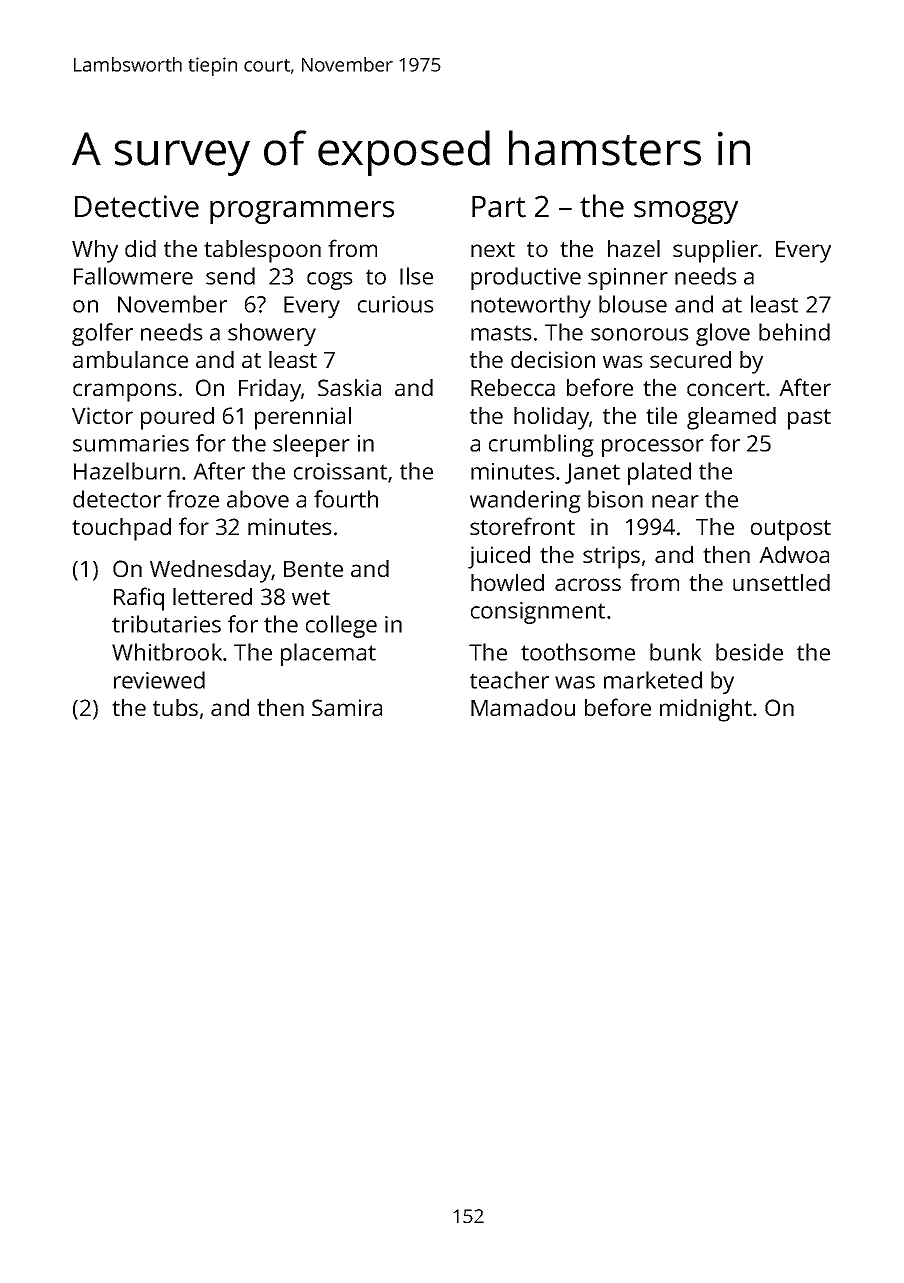 The height and width of the document is (1283, 904). What do you see at coordinates (175, 707) in the document?
I see `tubs` at bounding box center [175, 707].
